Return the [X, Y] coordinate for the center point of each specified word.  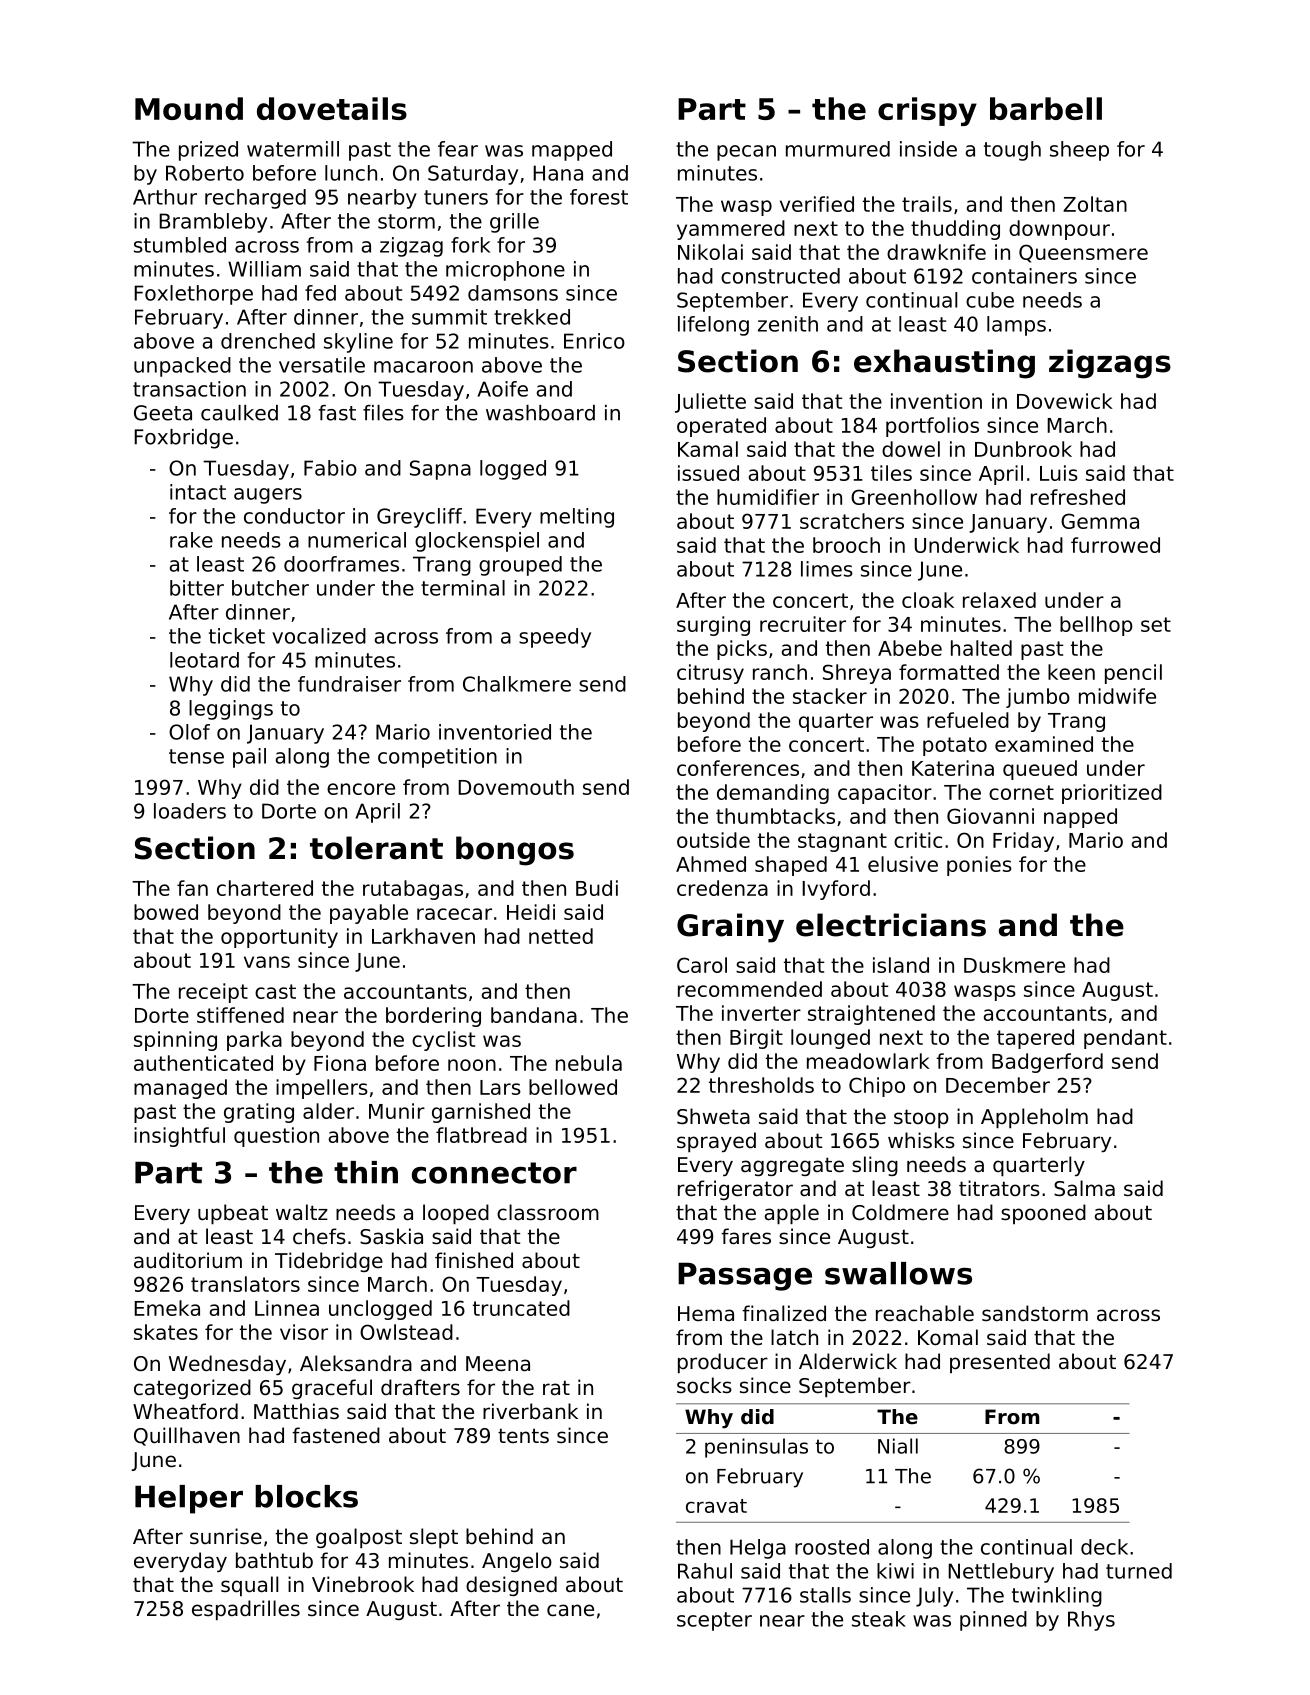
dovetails [332, 108]
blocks [306, 1496]
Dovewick [1064, 401]
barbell [1046, 108]
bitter [197, 588]
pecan [746, 153]
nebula [589, 1063]
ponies [979, 866]
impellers [322, 1089]
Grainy [730, 928]
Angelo [517, 1562]
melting [577, 518]
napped [1080, 818]
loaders [190, 811]
